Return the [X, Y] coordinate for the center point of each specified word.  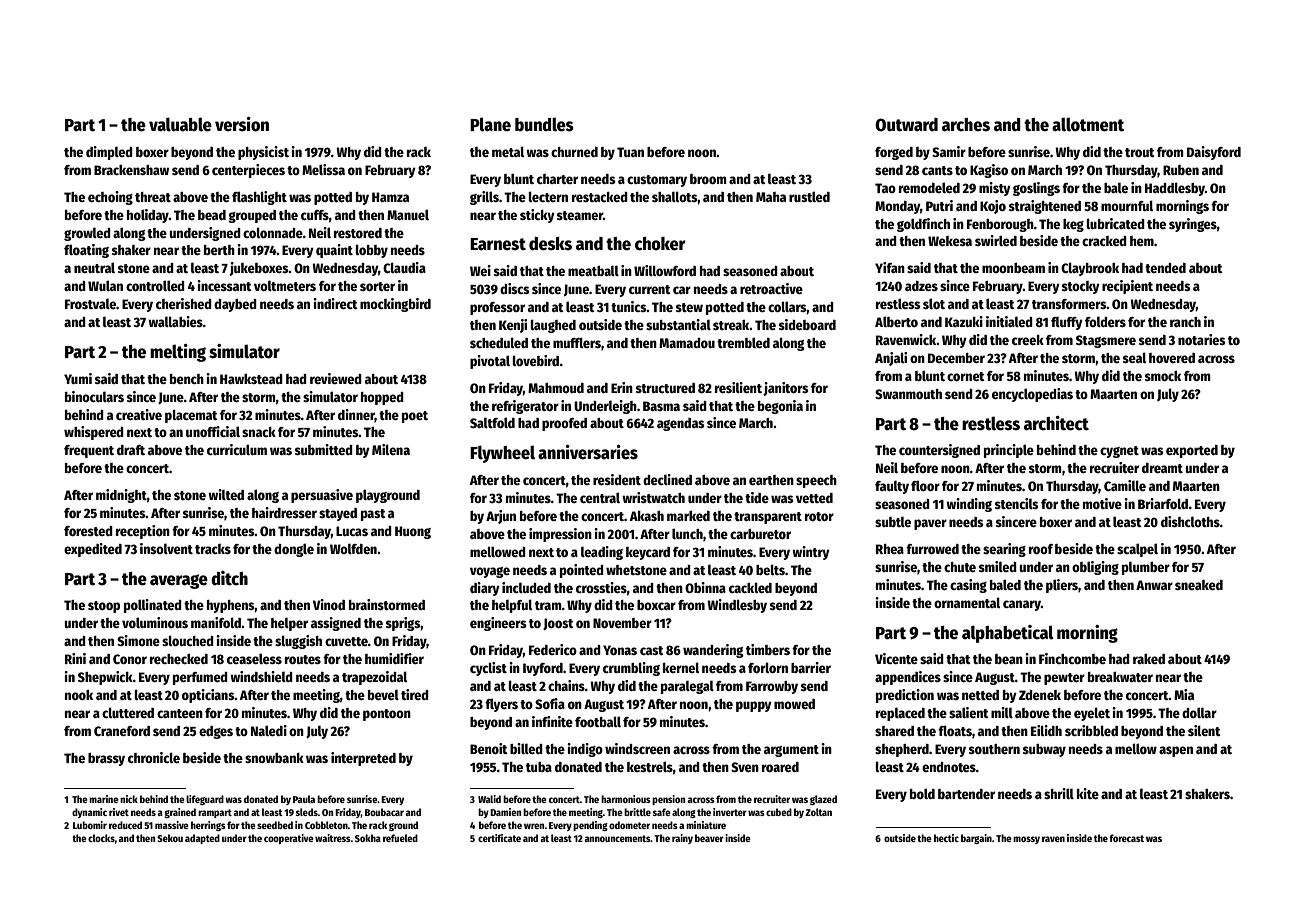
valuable [180, 124]
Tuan [630, 152]
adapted [202, 839]
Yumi [78, 378]
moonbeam [1013, 268]
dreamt [1162, 468]
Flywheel [502, 454]
